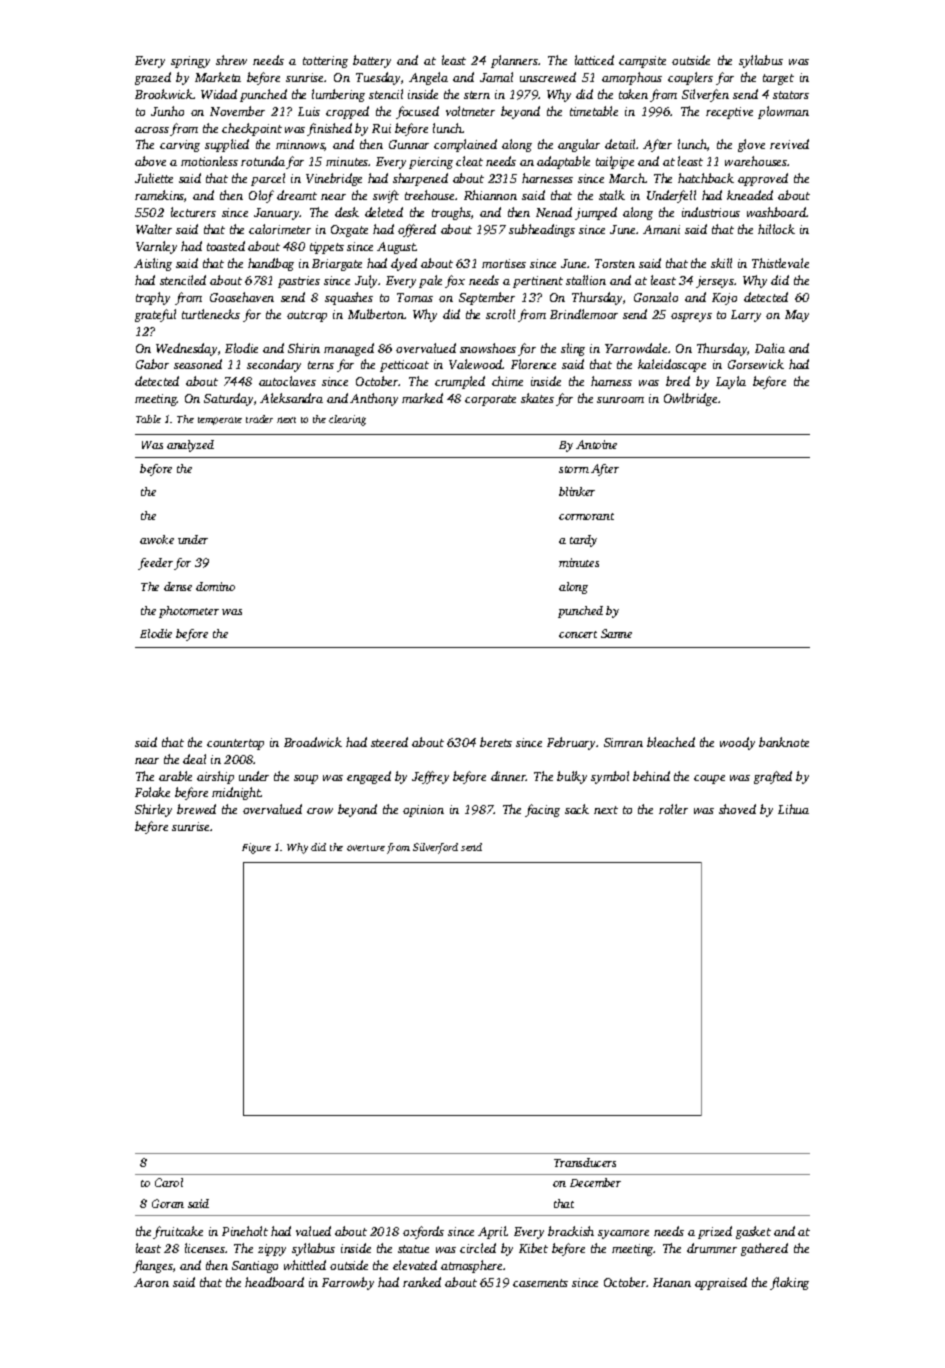  Describe the element at coordinates (797, 316) in the document. I see `May` at that location.
